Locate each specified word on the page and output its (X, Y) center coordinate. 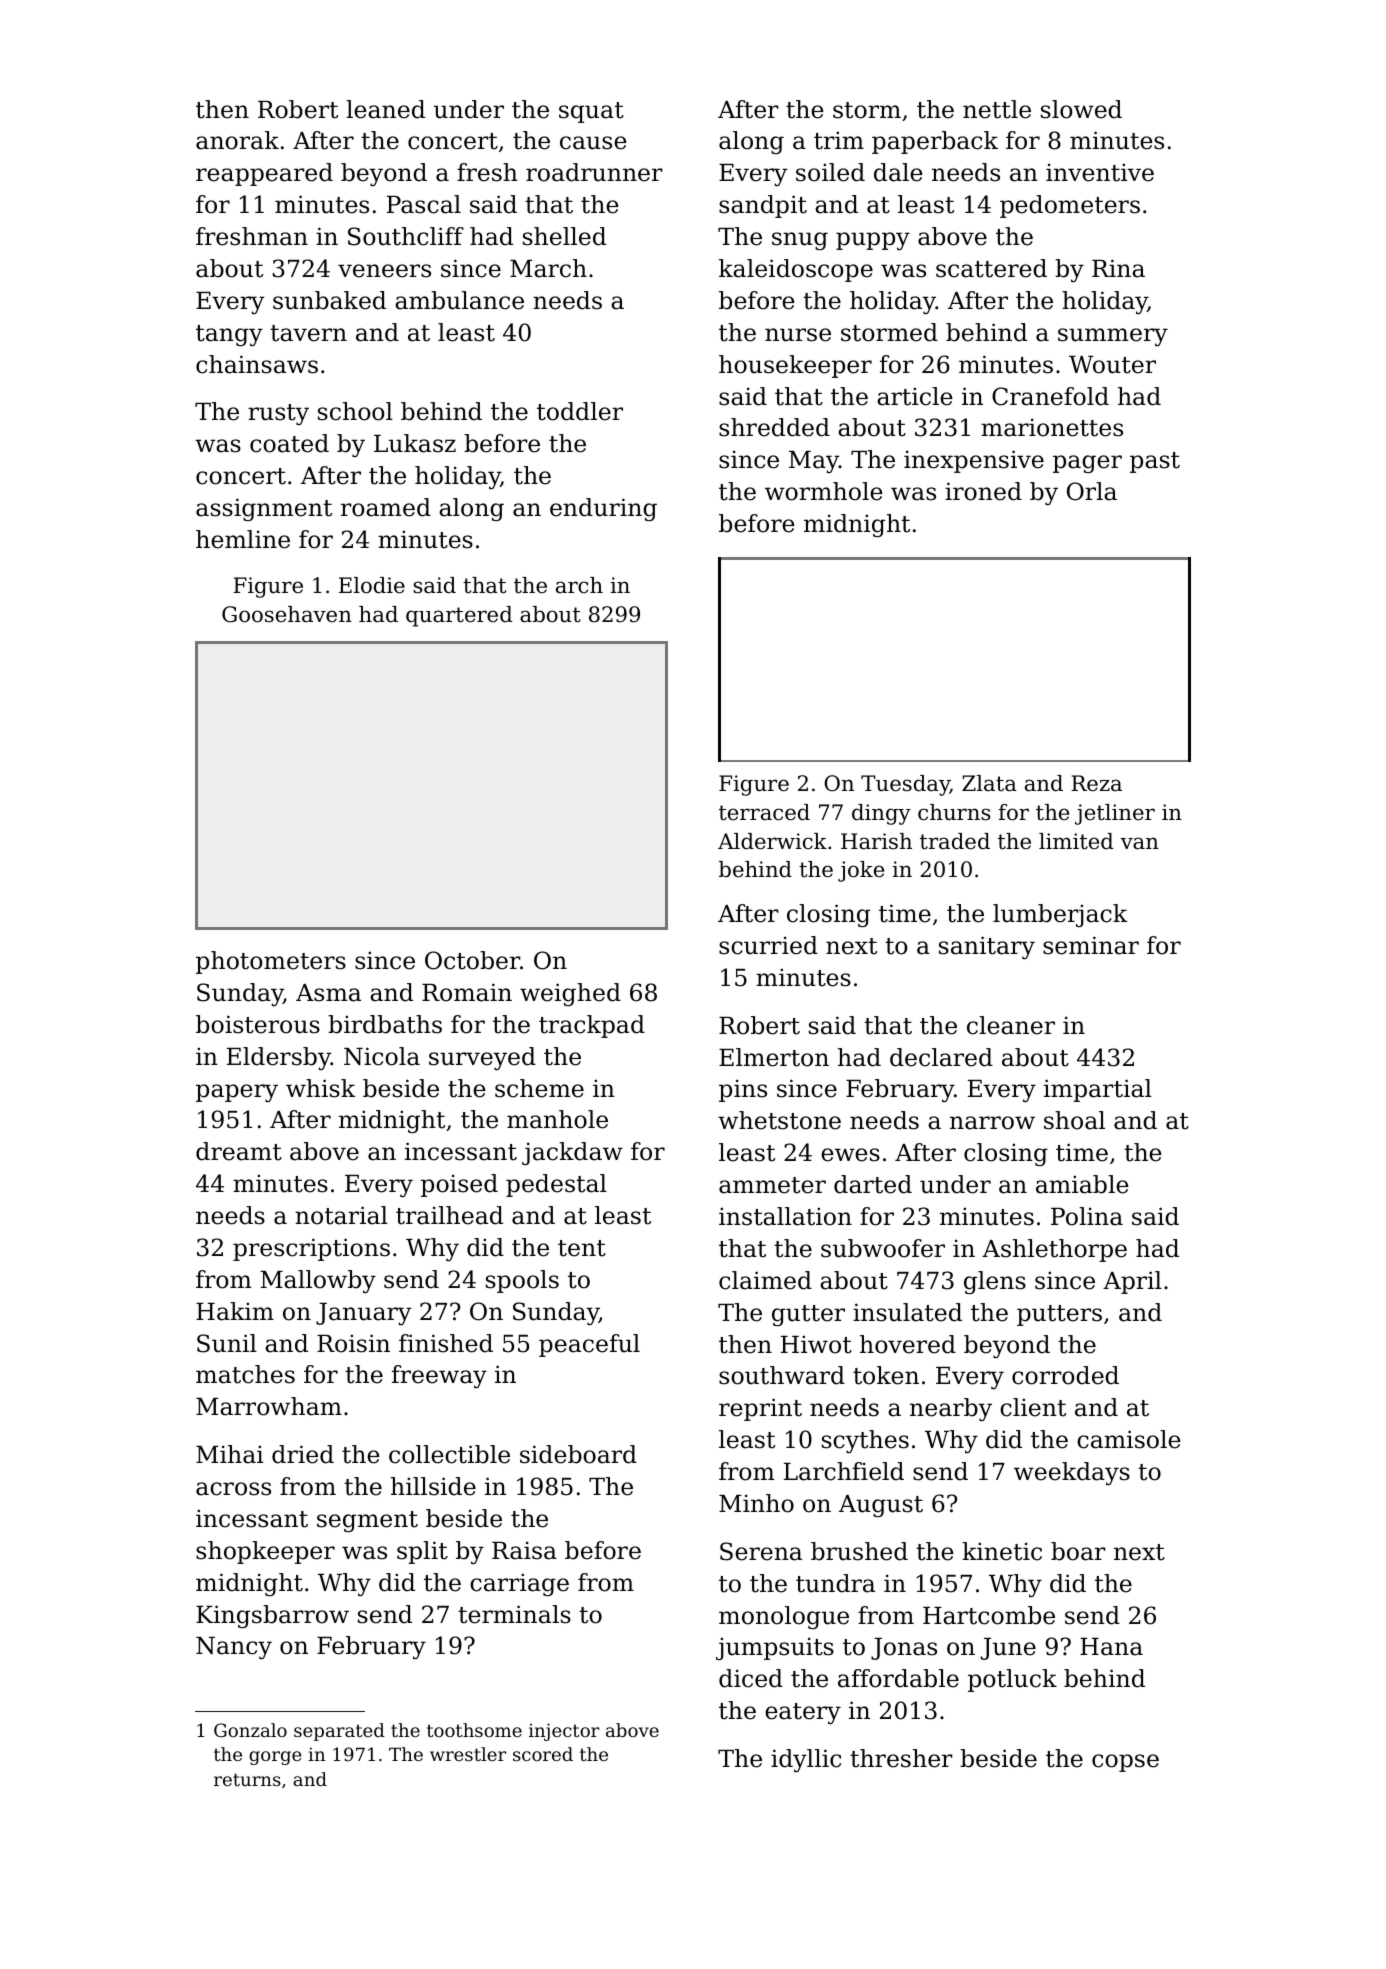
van (1139, 843)
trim (839, 140)
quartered (459, 616)
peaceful (589, 1345)
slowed (1081, 109)
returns (247, 1779)
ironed (983, 491)
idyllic (806, 1760)
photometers (271, 962)
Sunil (227, 1343)
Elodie (372, 585)
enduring (603, 509)
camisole (1129, 1439)
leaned (385, 109)
